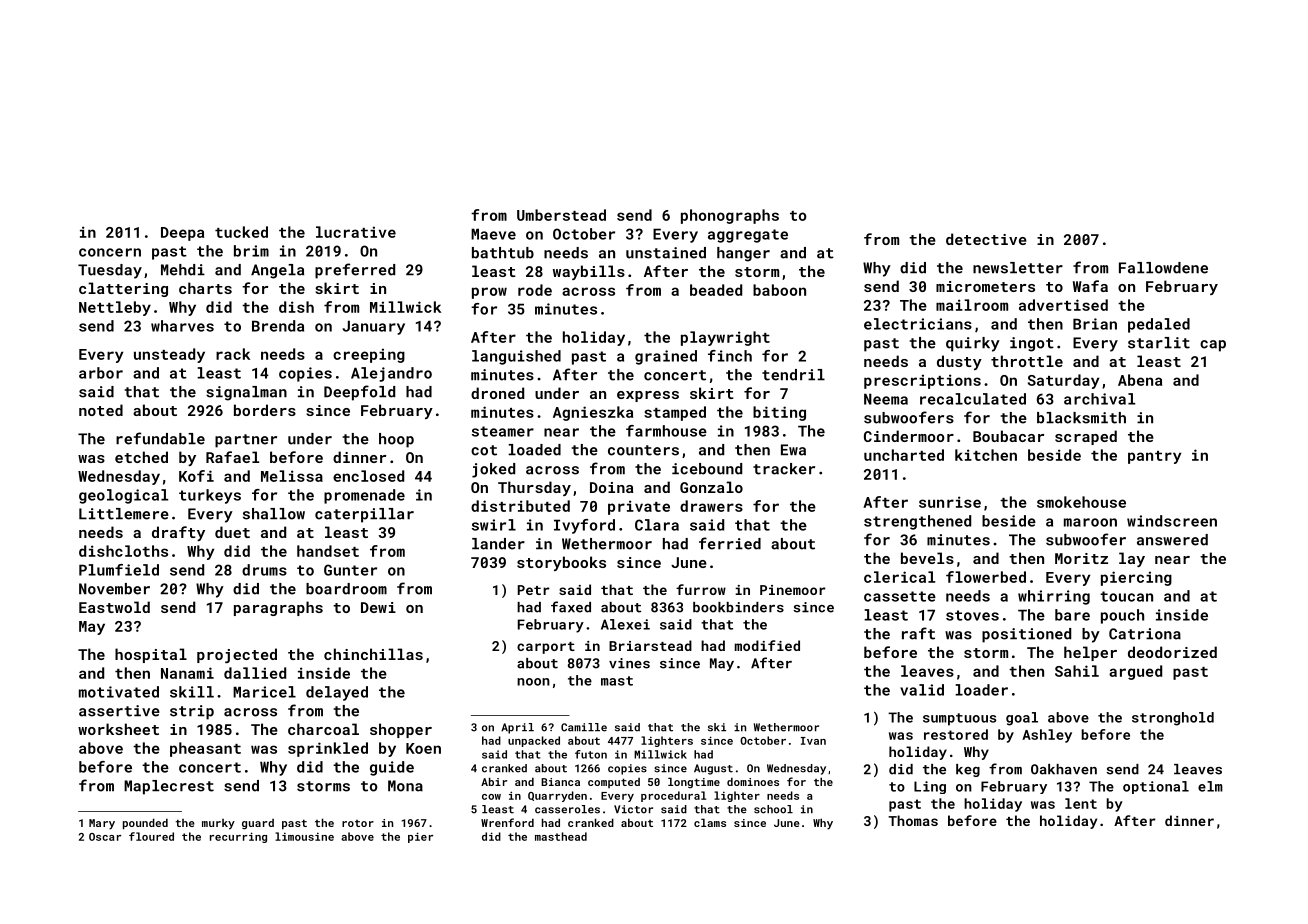  Describe the element at coordinates (358, 823) in the document. I see `rotor` at that location.
